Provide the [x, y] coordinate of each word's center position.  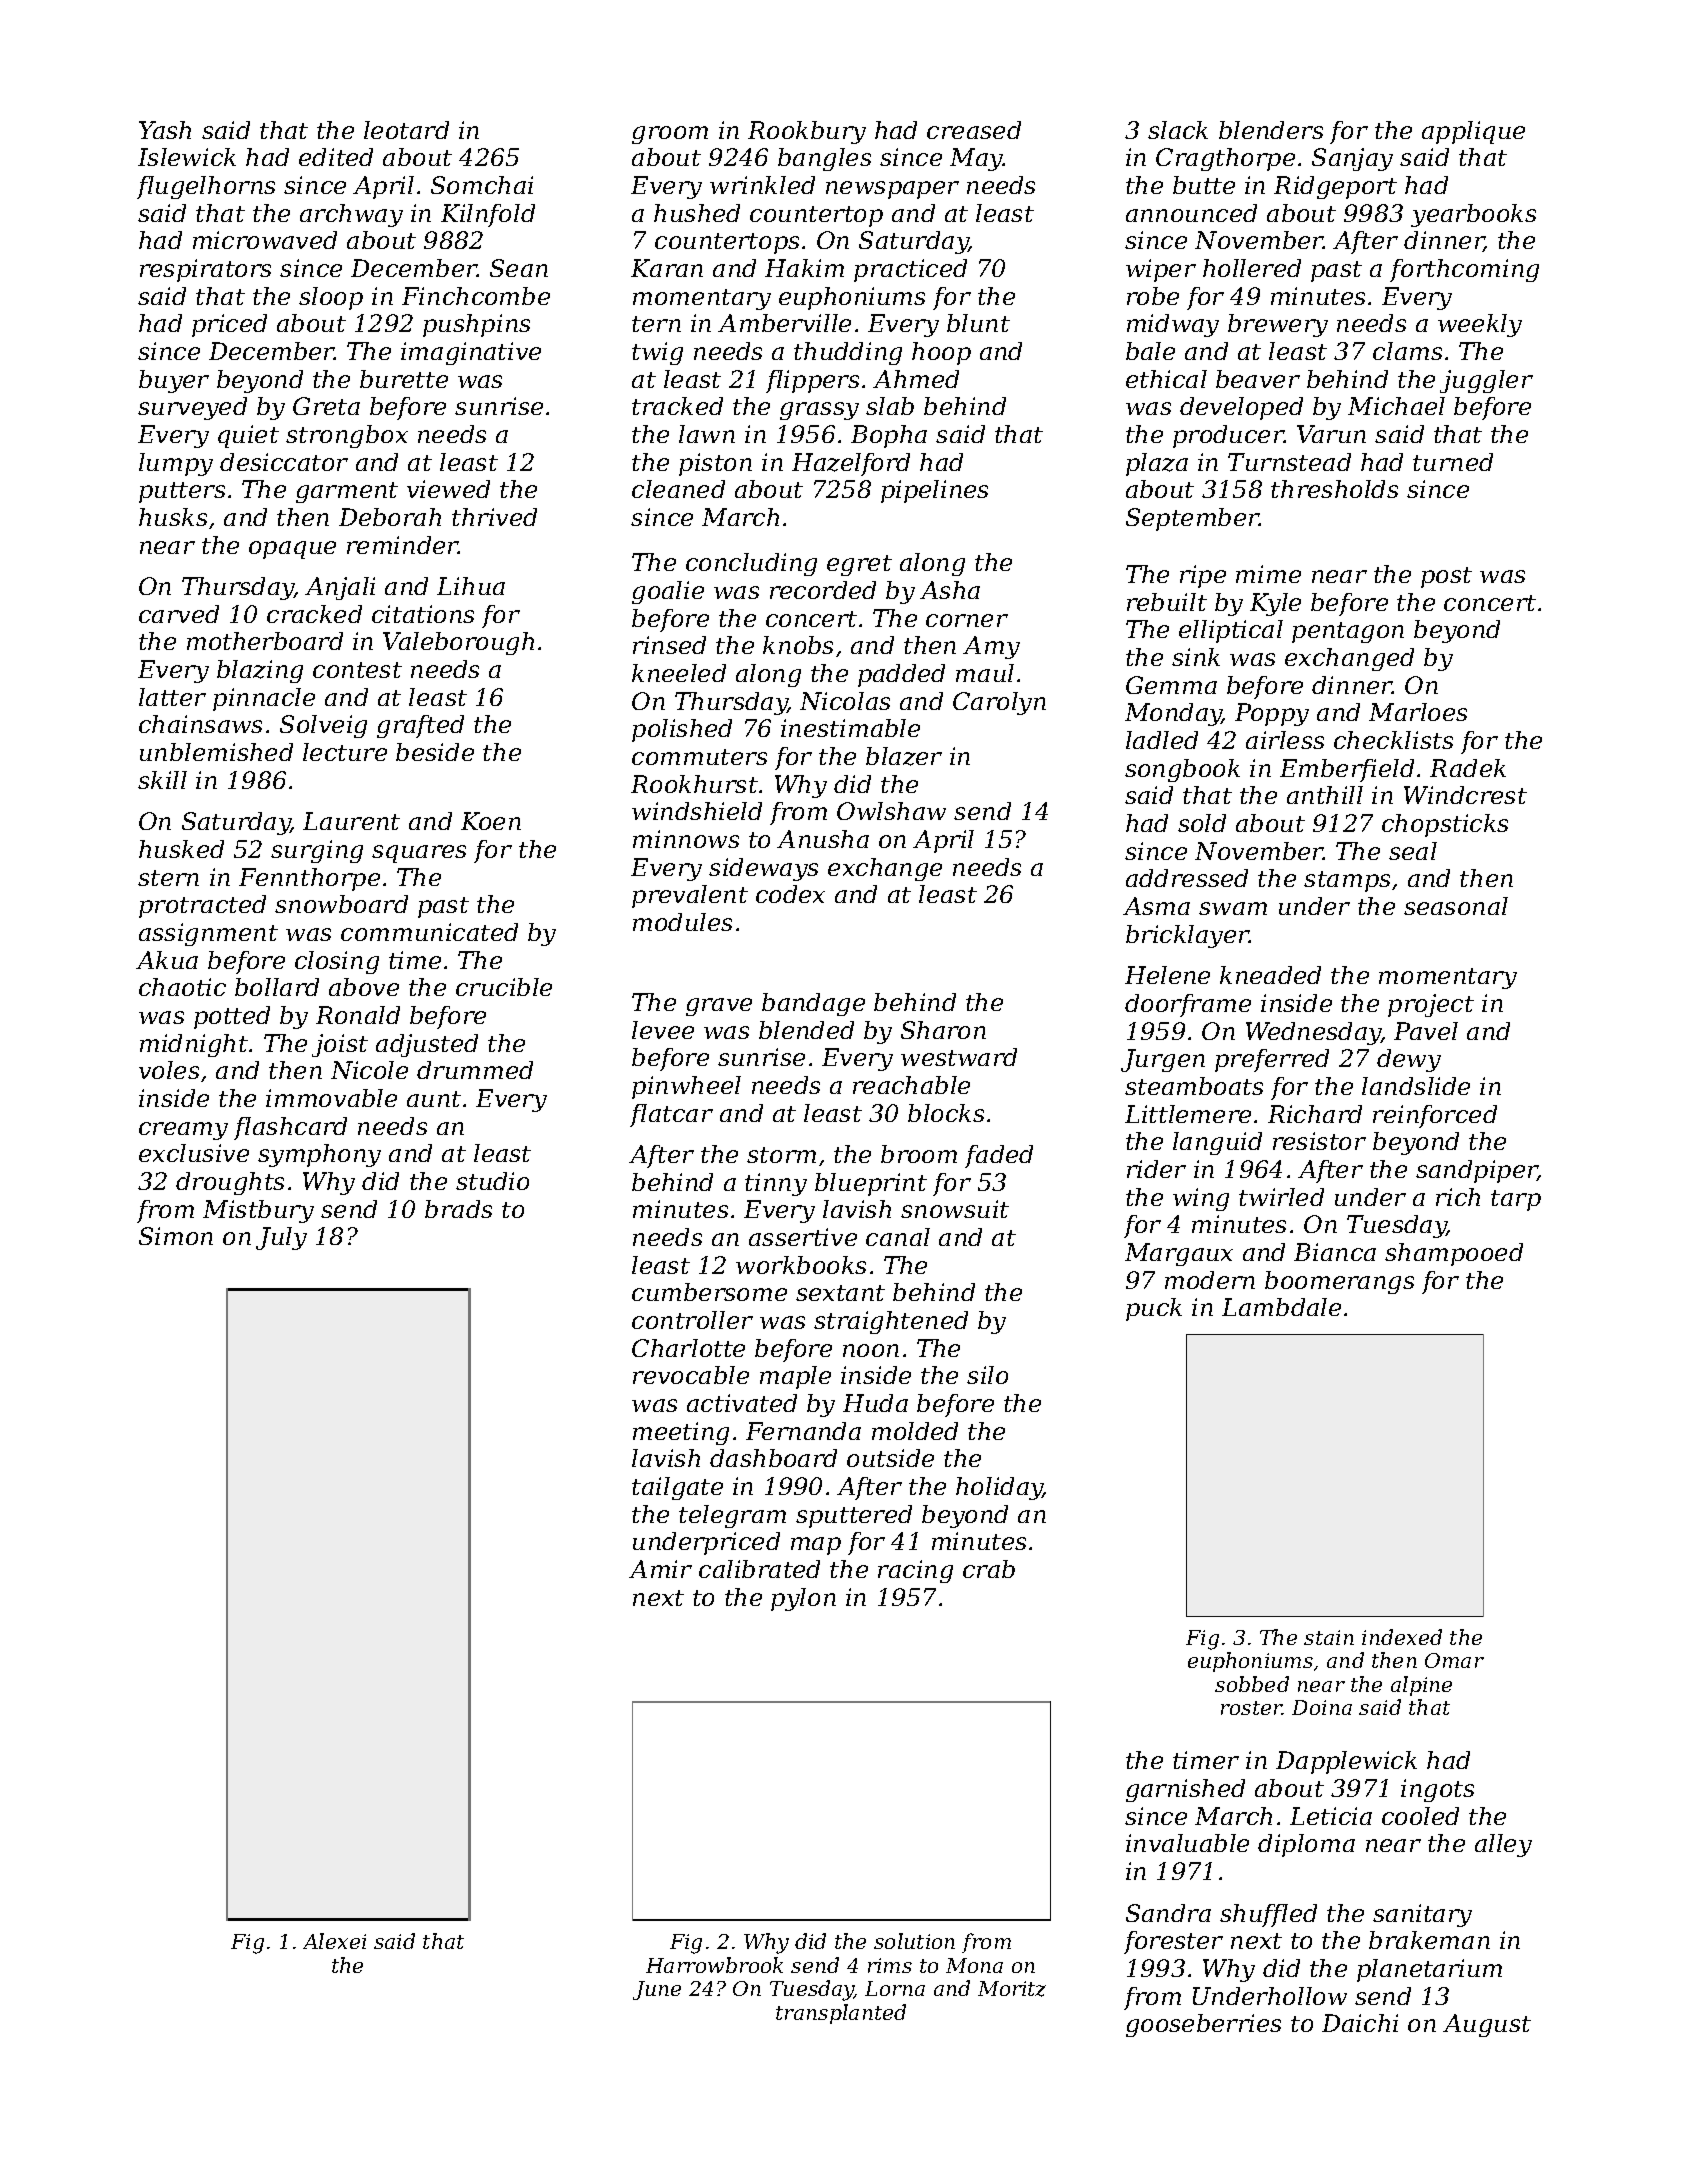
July [281, 1238]
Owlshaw [891, 811]
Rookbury [807, 132]
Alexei [334, 1941]
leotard [406, 130]
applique [1473, 132]
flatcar [671, 1115]
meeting [681, 1433]
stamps [1347, 881]
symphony [319, 1155]
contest [357, 670]
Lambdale [1281, 1307]
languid [1217, 1143]
